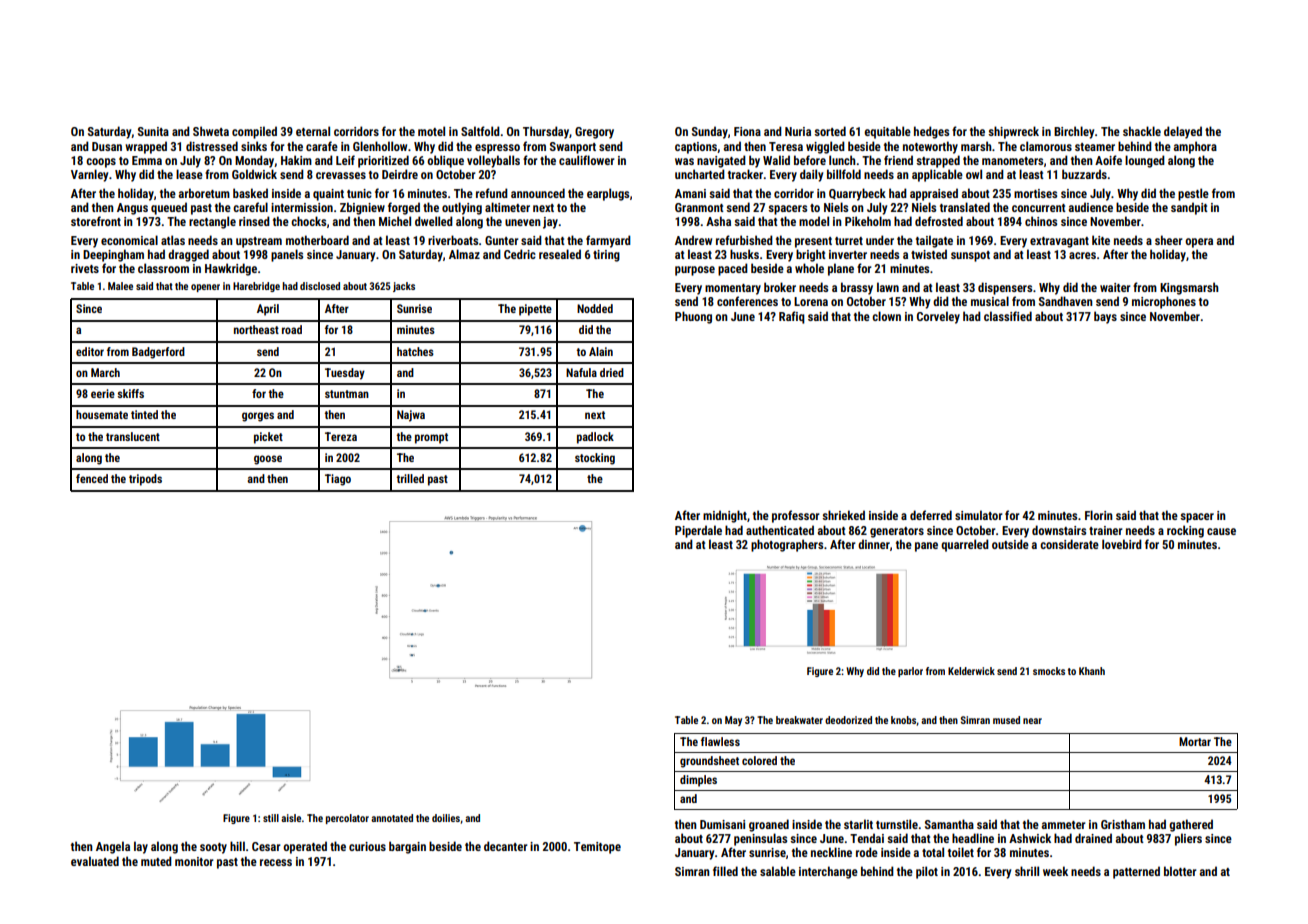 The width and height of the page is (1308, 924). Describe the element at coordinates (407, 847) in the page. I see `bargain` at that location.
